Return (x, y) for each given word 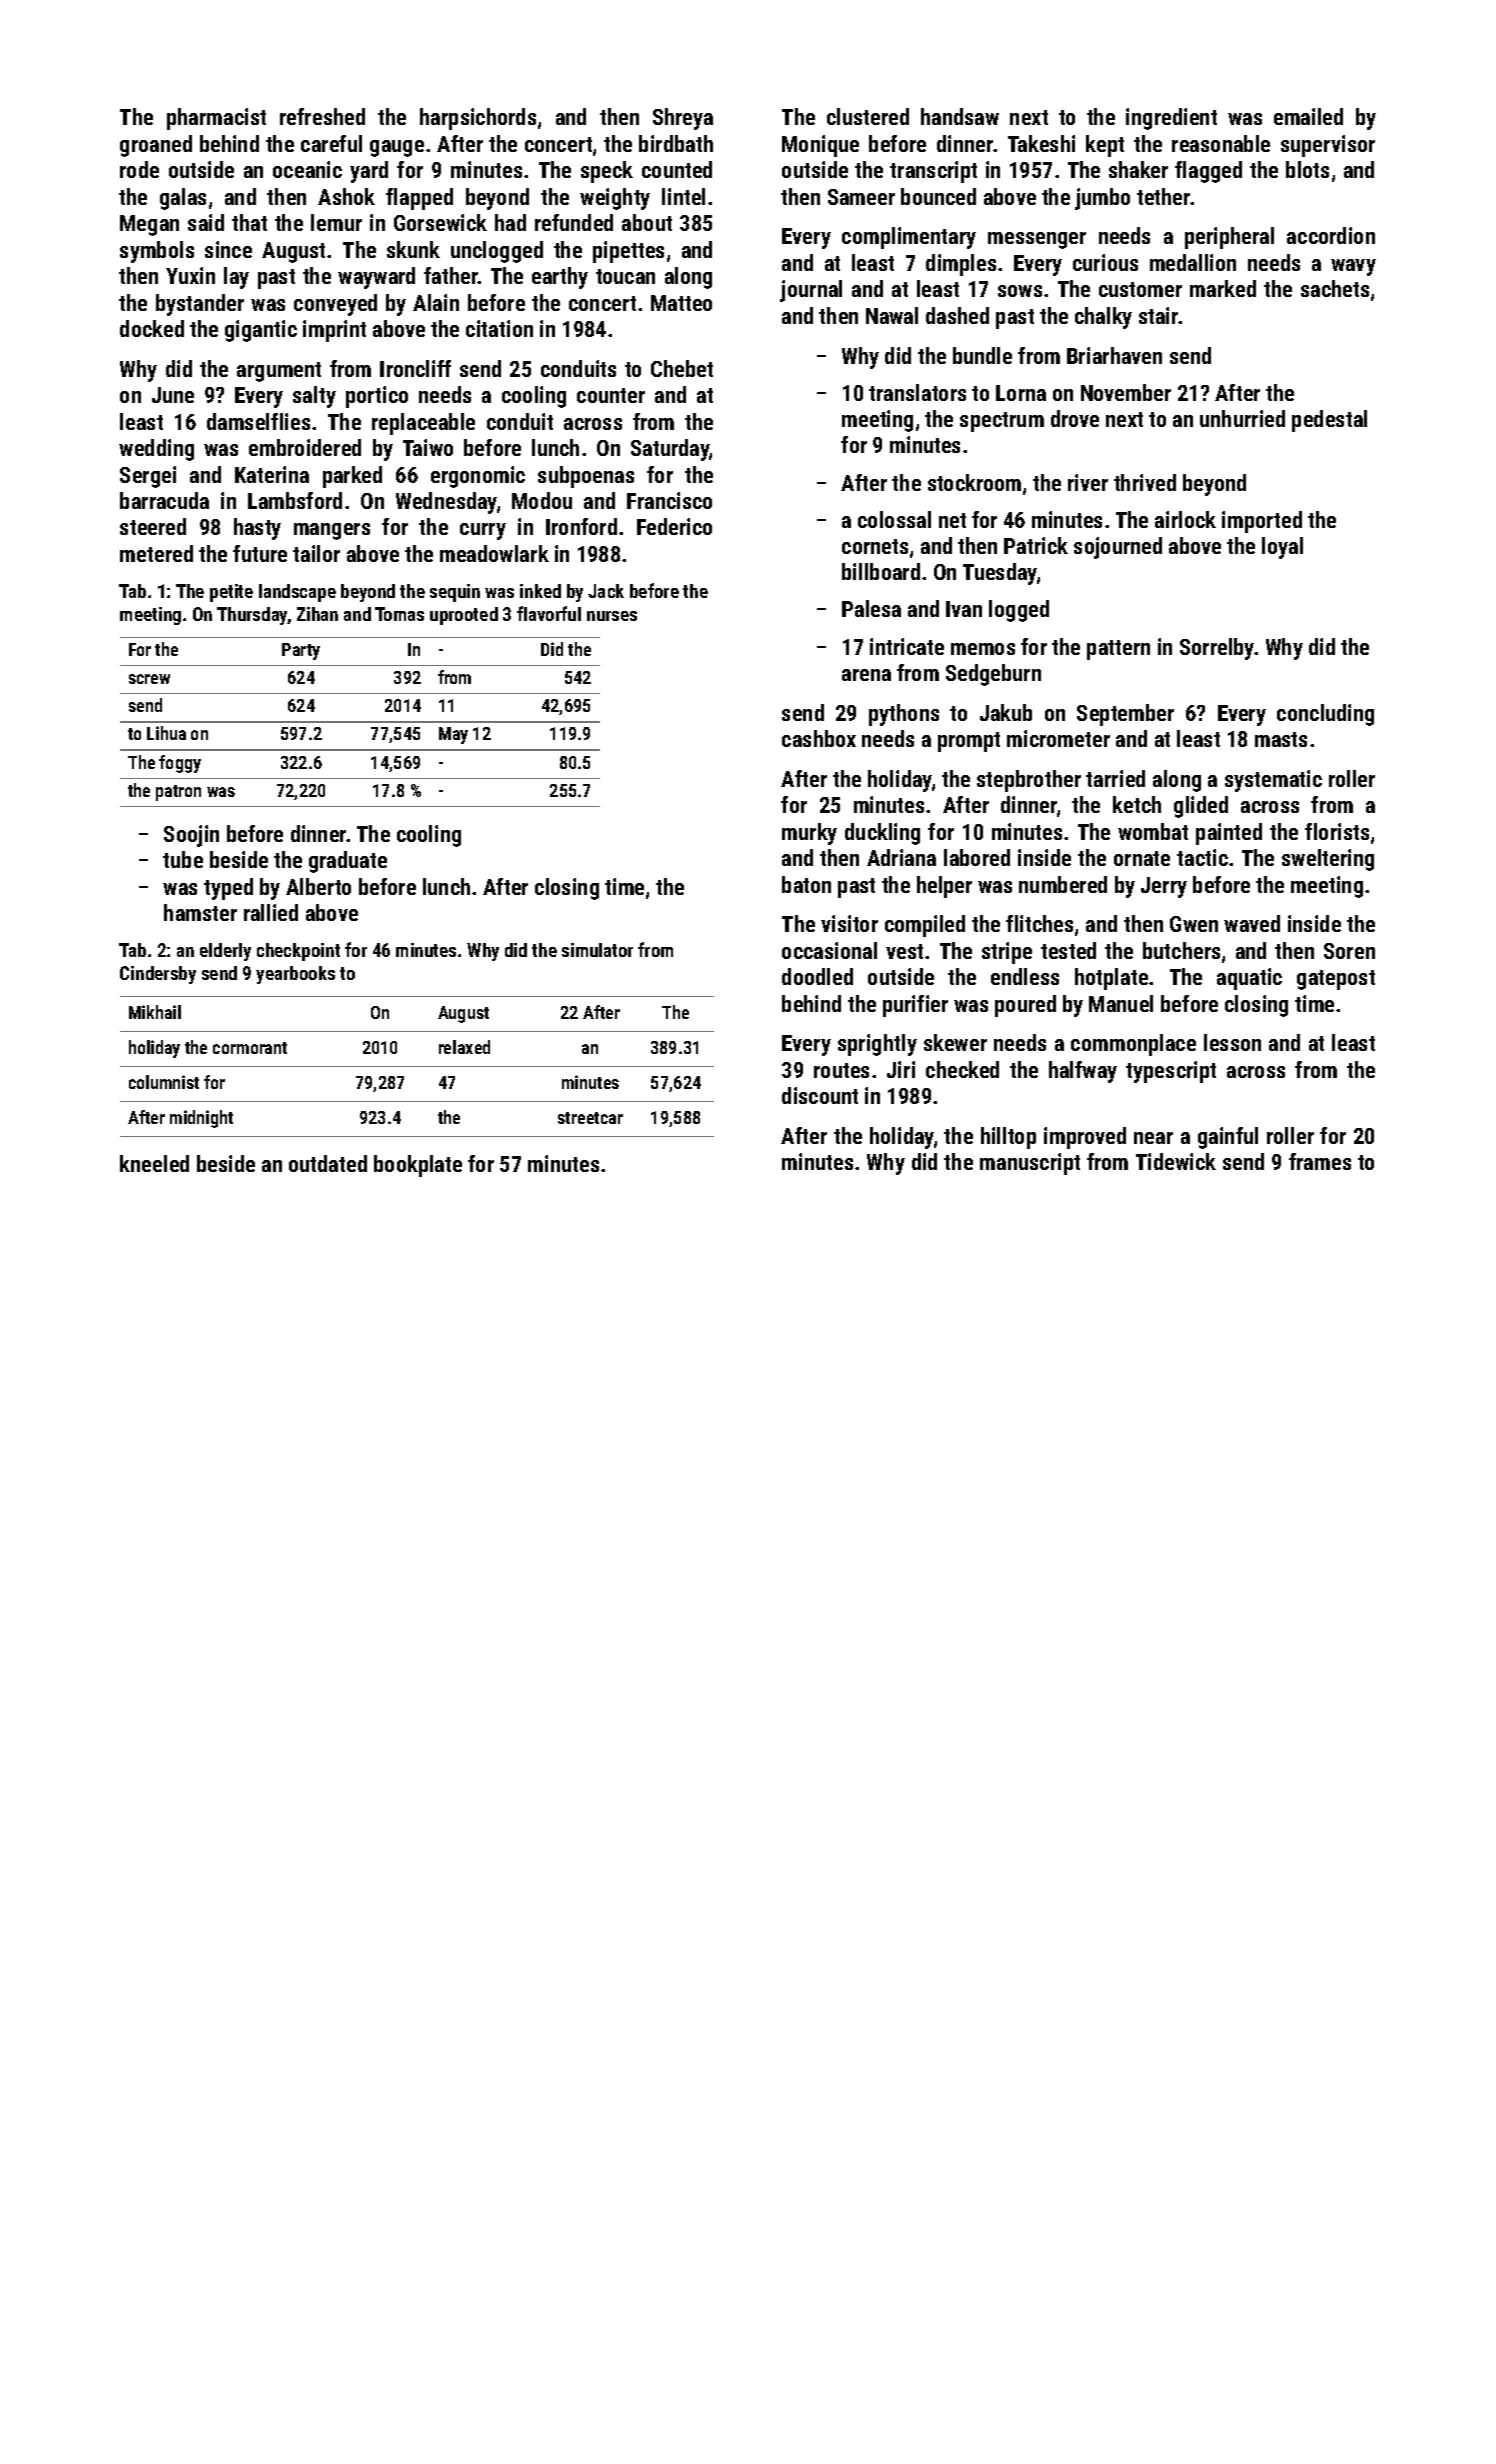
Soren (1349, 951)
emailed (1308, 116)
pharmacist (216, 119)
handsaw (960, 116)
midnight (201, 1119)
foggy (180, 764)
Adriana (901, 857)
